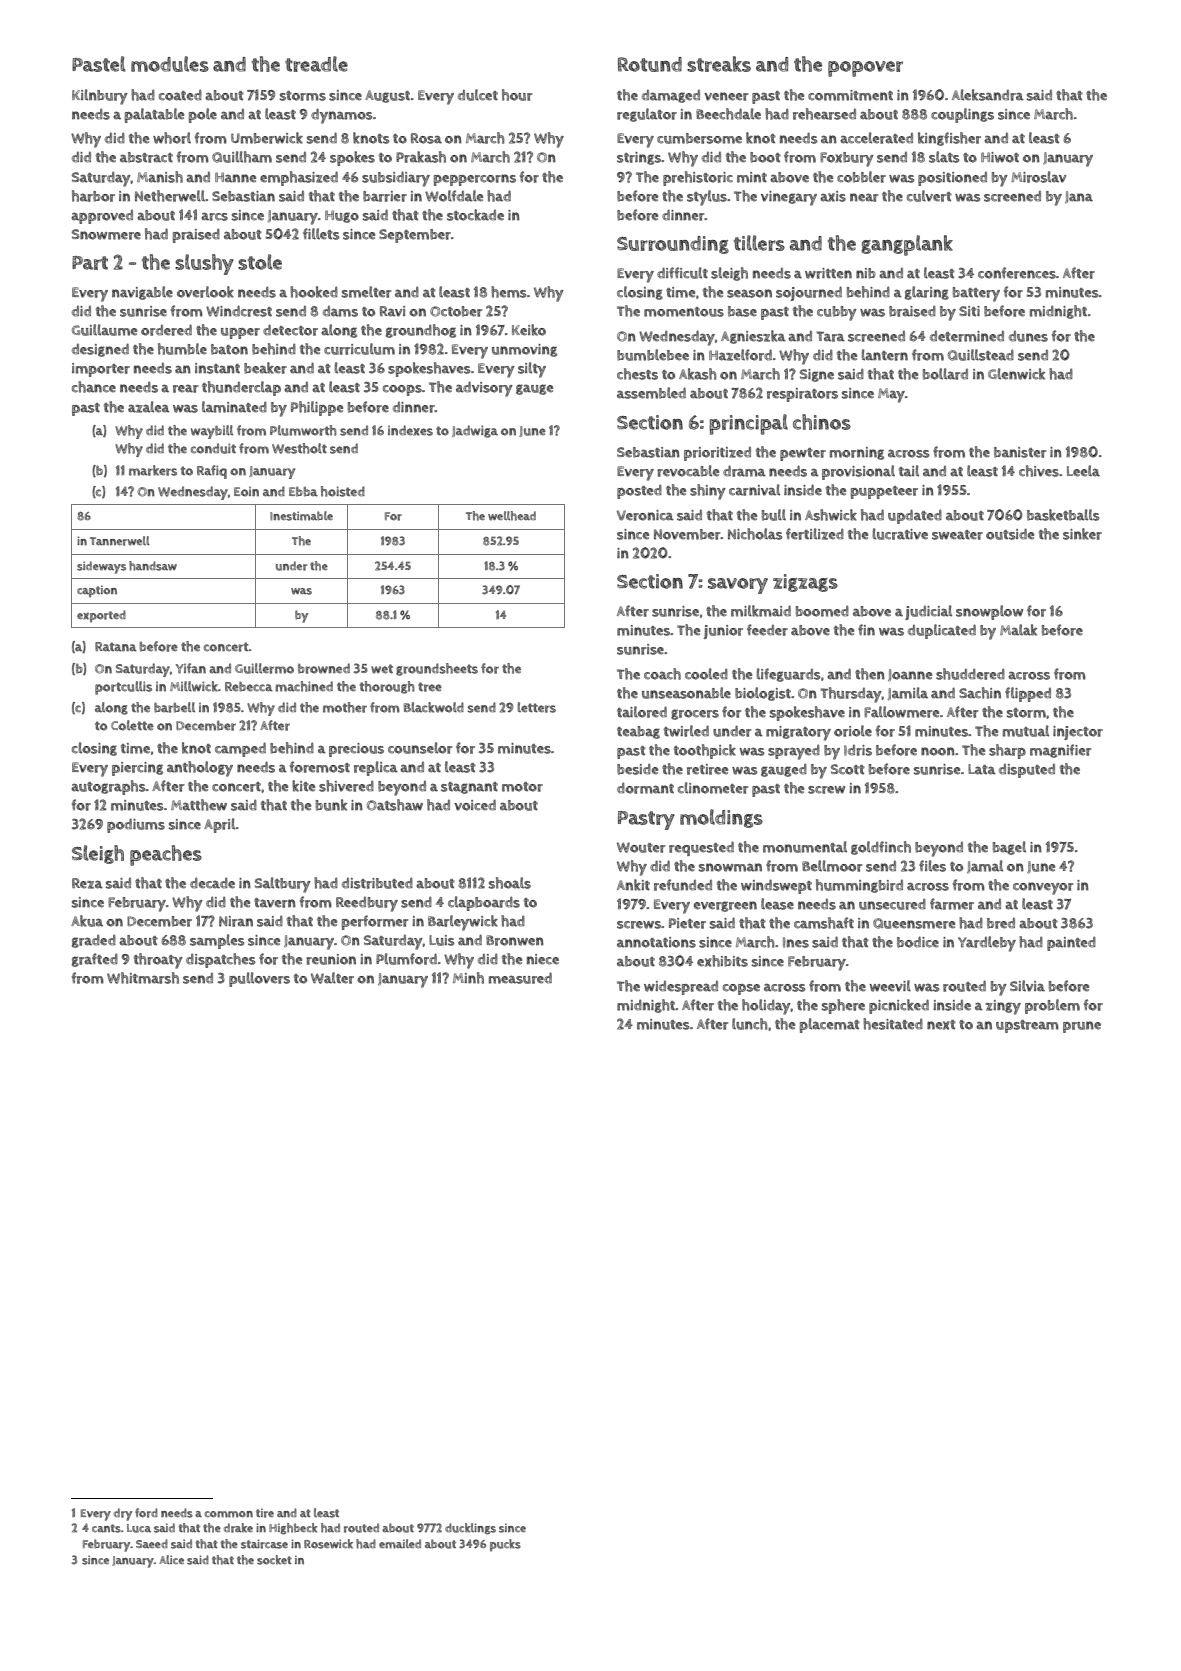 This screenshot has width=1181, height=1671. I want to click on Plumworth, so click(303, 430).
